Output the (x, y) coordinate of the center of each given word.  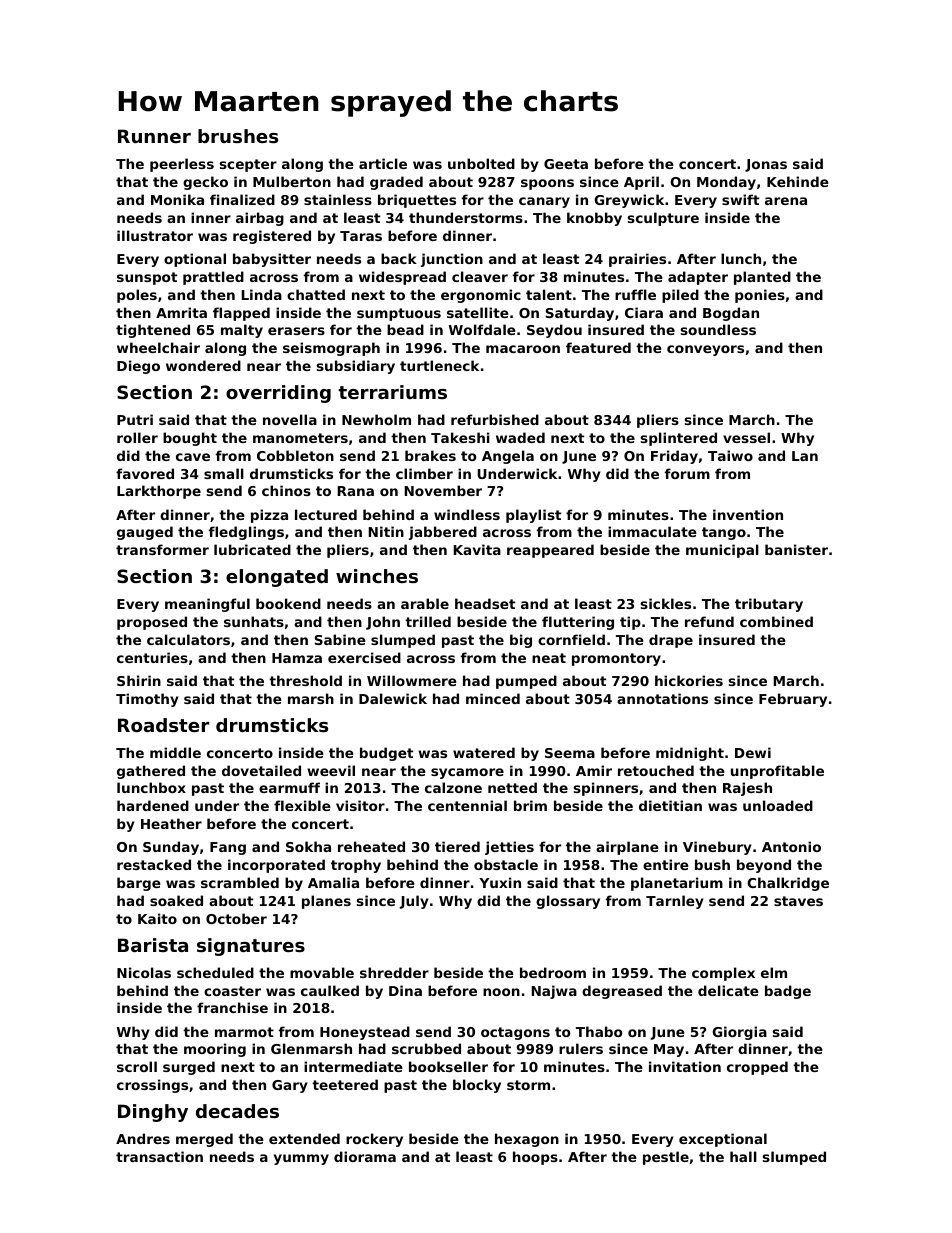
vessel (746, 437)
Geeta (566, 164)
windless (467, 514)
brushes (238, 136)
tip (630, 623)
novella (290, 419)
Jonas (766, 165)
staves (798, 901)
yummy (301, 1159)
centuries (152, 657)
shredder (394, 972)
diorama (365, 1156)
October (236, 918)
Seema (570, 753)
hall (743, 1156)
